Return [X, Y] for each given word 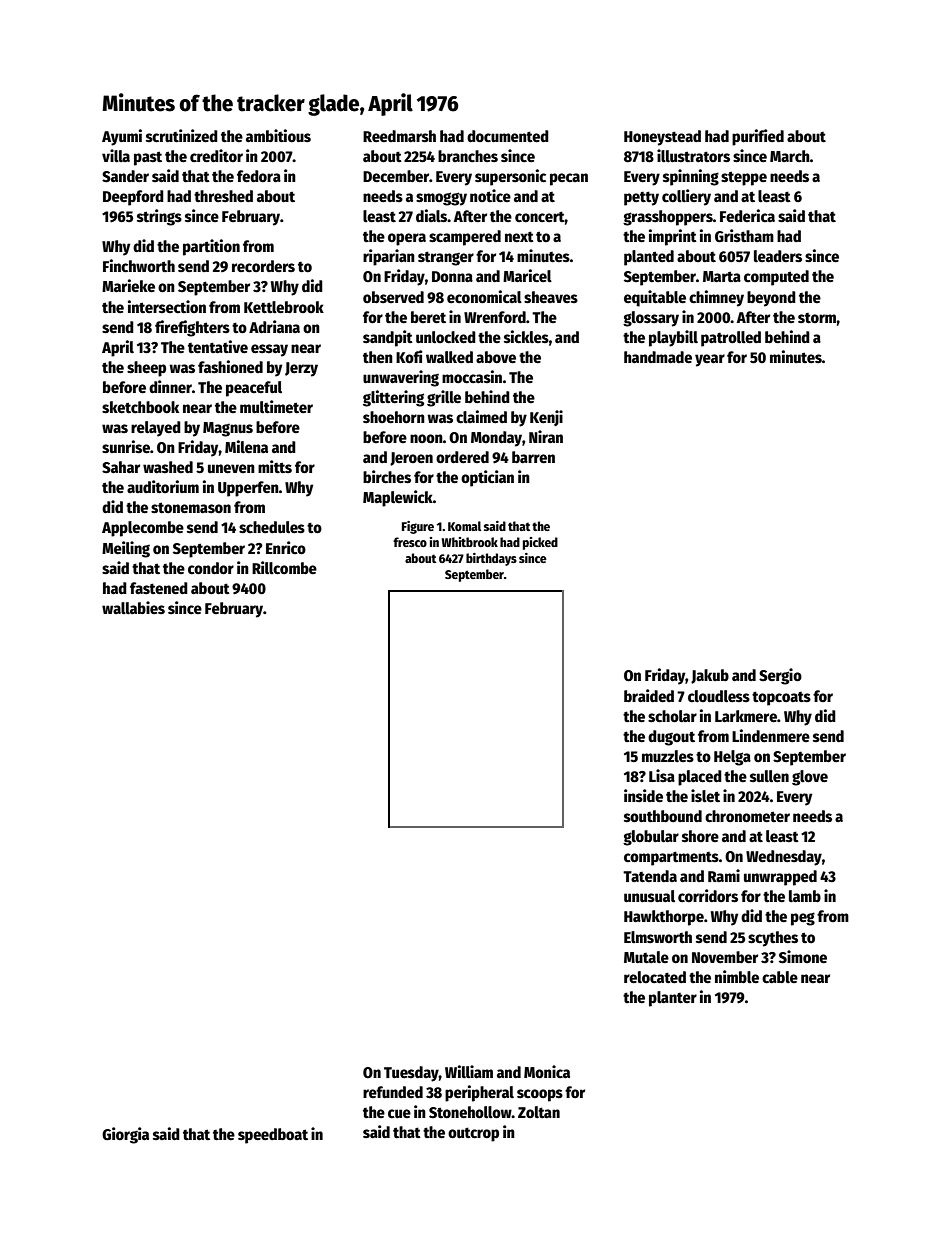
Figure [418, 527]
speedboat [273, 1136]
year [710, 360]
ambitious [278, 135]
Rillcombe [284, 568]
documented [508, 136]
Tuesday [411, 1074]
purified [758, 137]
